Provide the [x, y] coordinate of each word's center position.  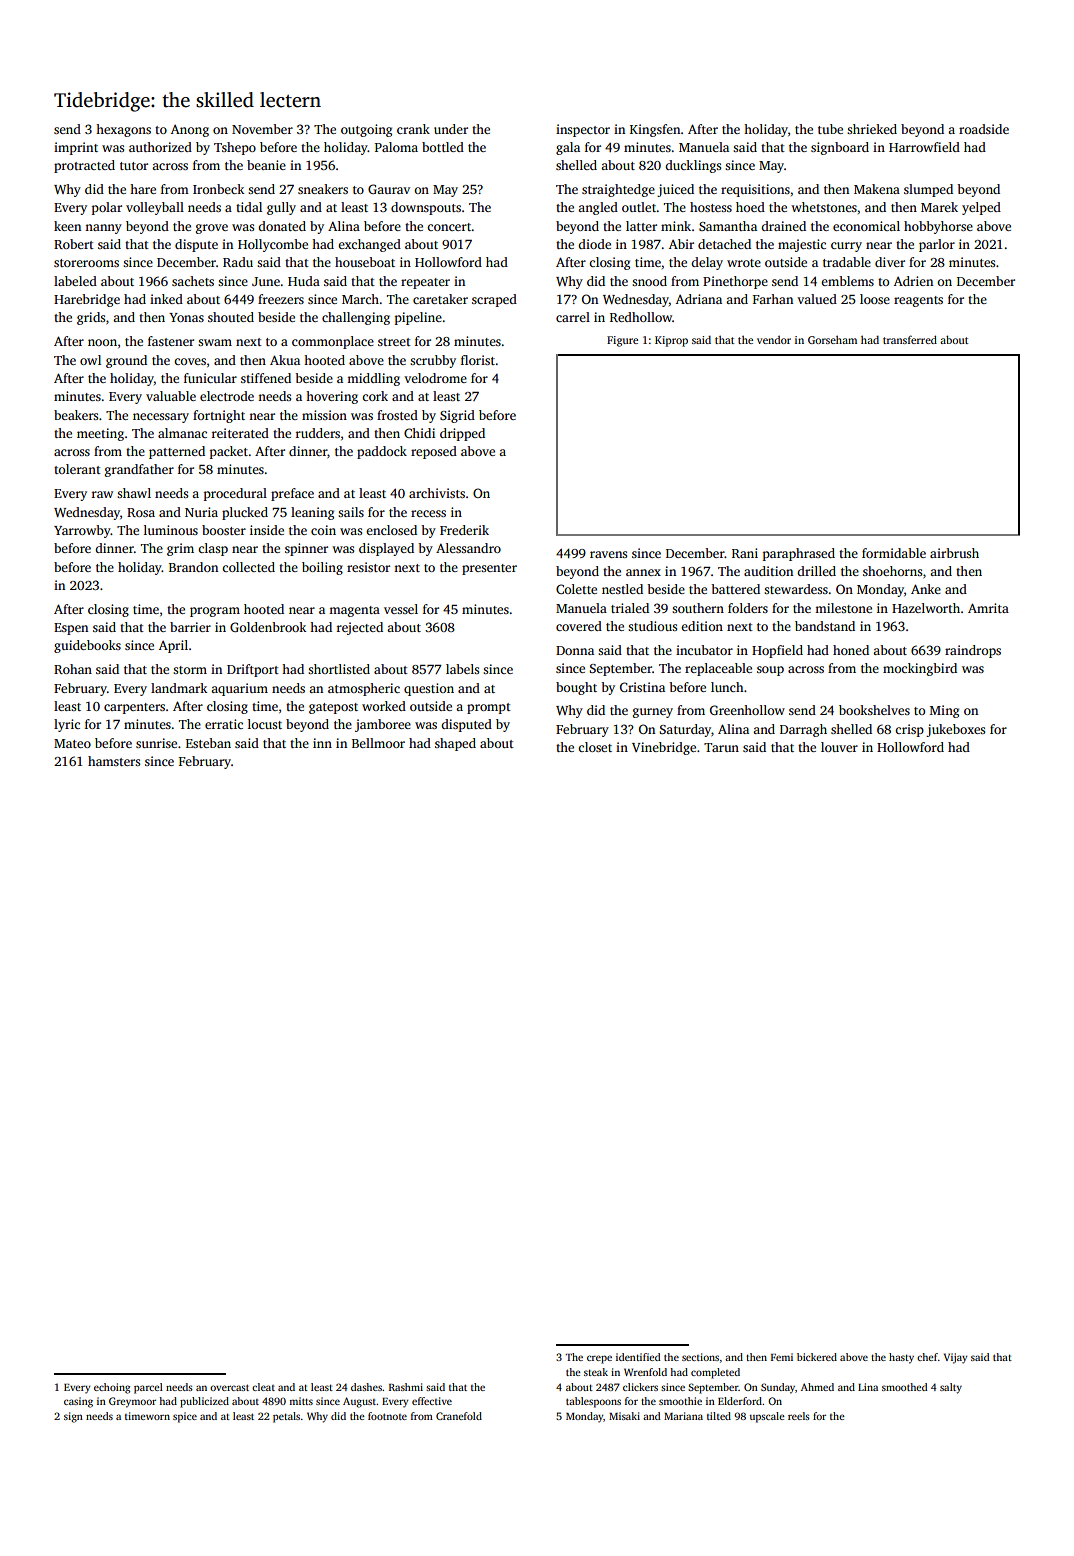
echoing [112, 1388]
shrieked [872, 129]
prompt [489, 708]
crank [413, 129]
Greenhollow [747, 710]
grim [180, 549]
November [262, 129]
